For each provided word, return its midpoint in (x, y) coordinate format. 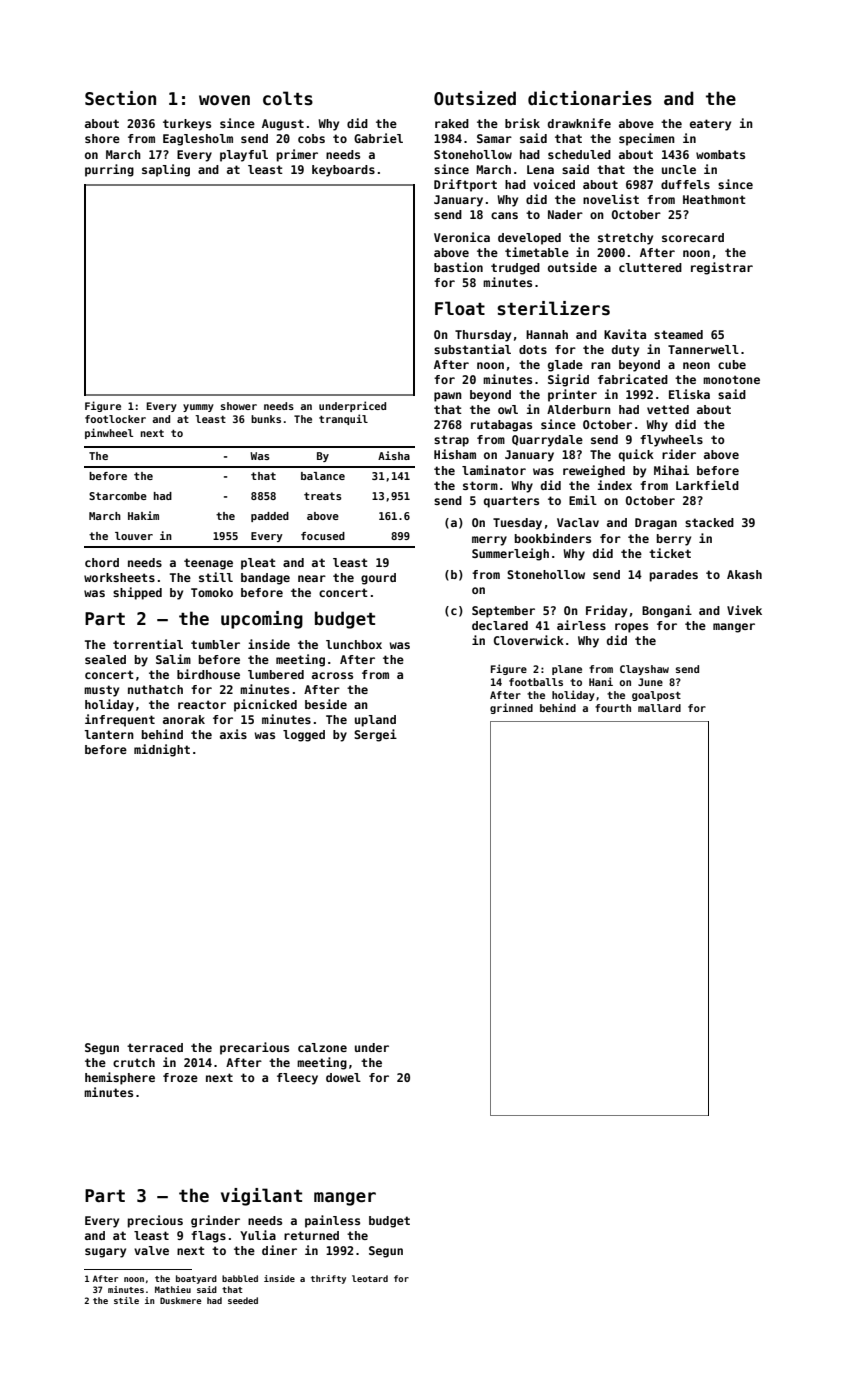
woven (224, 100)
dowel (343, 1077)
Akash (744, 574)
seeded (243, 1300)
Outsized (475, 98)
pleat (258, 564)
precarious (254, 1048)
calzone (322, 1047)
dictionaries (590, 98)
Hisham (455, 454)
